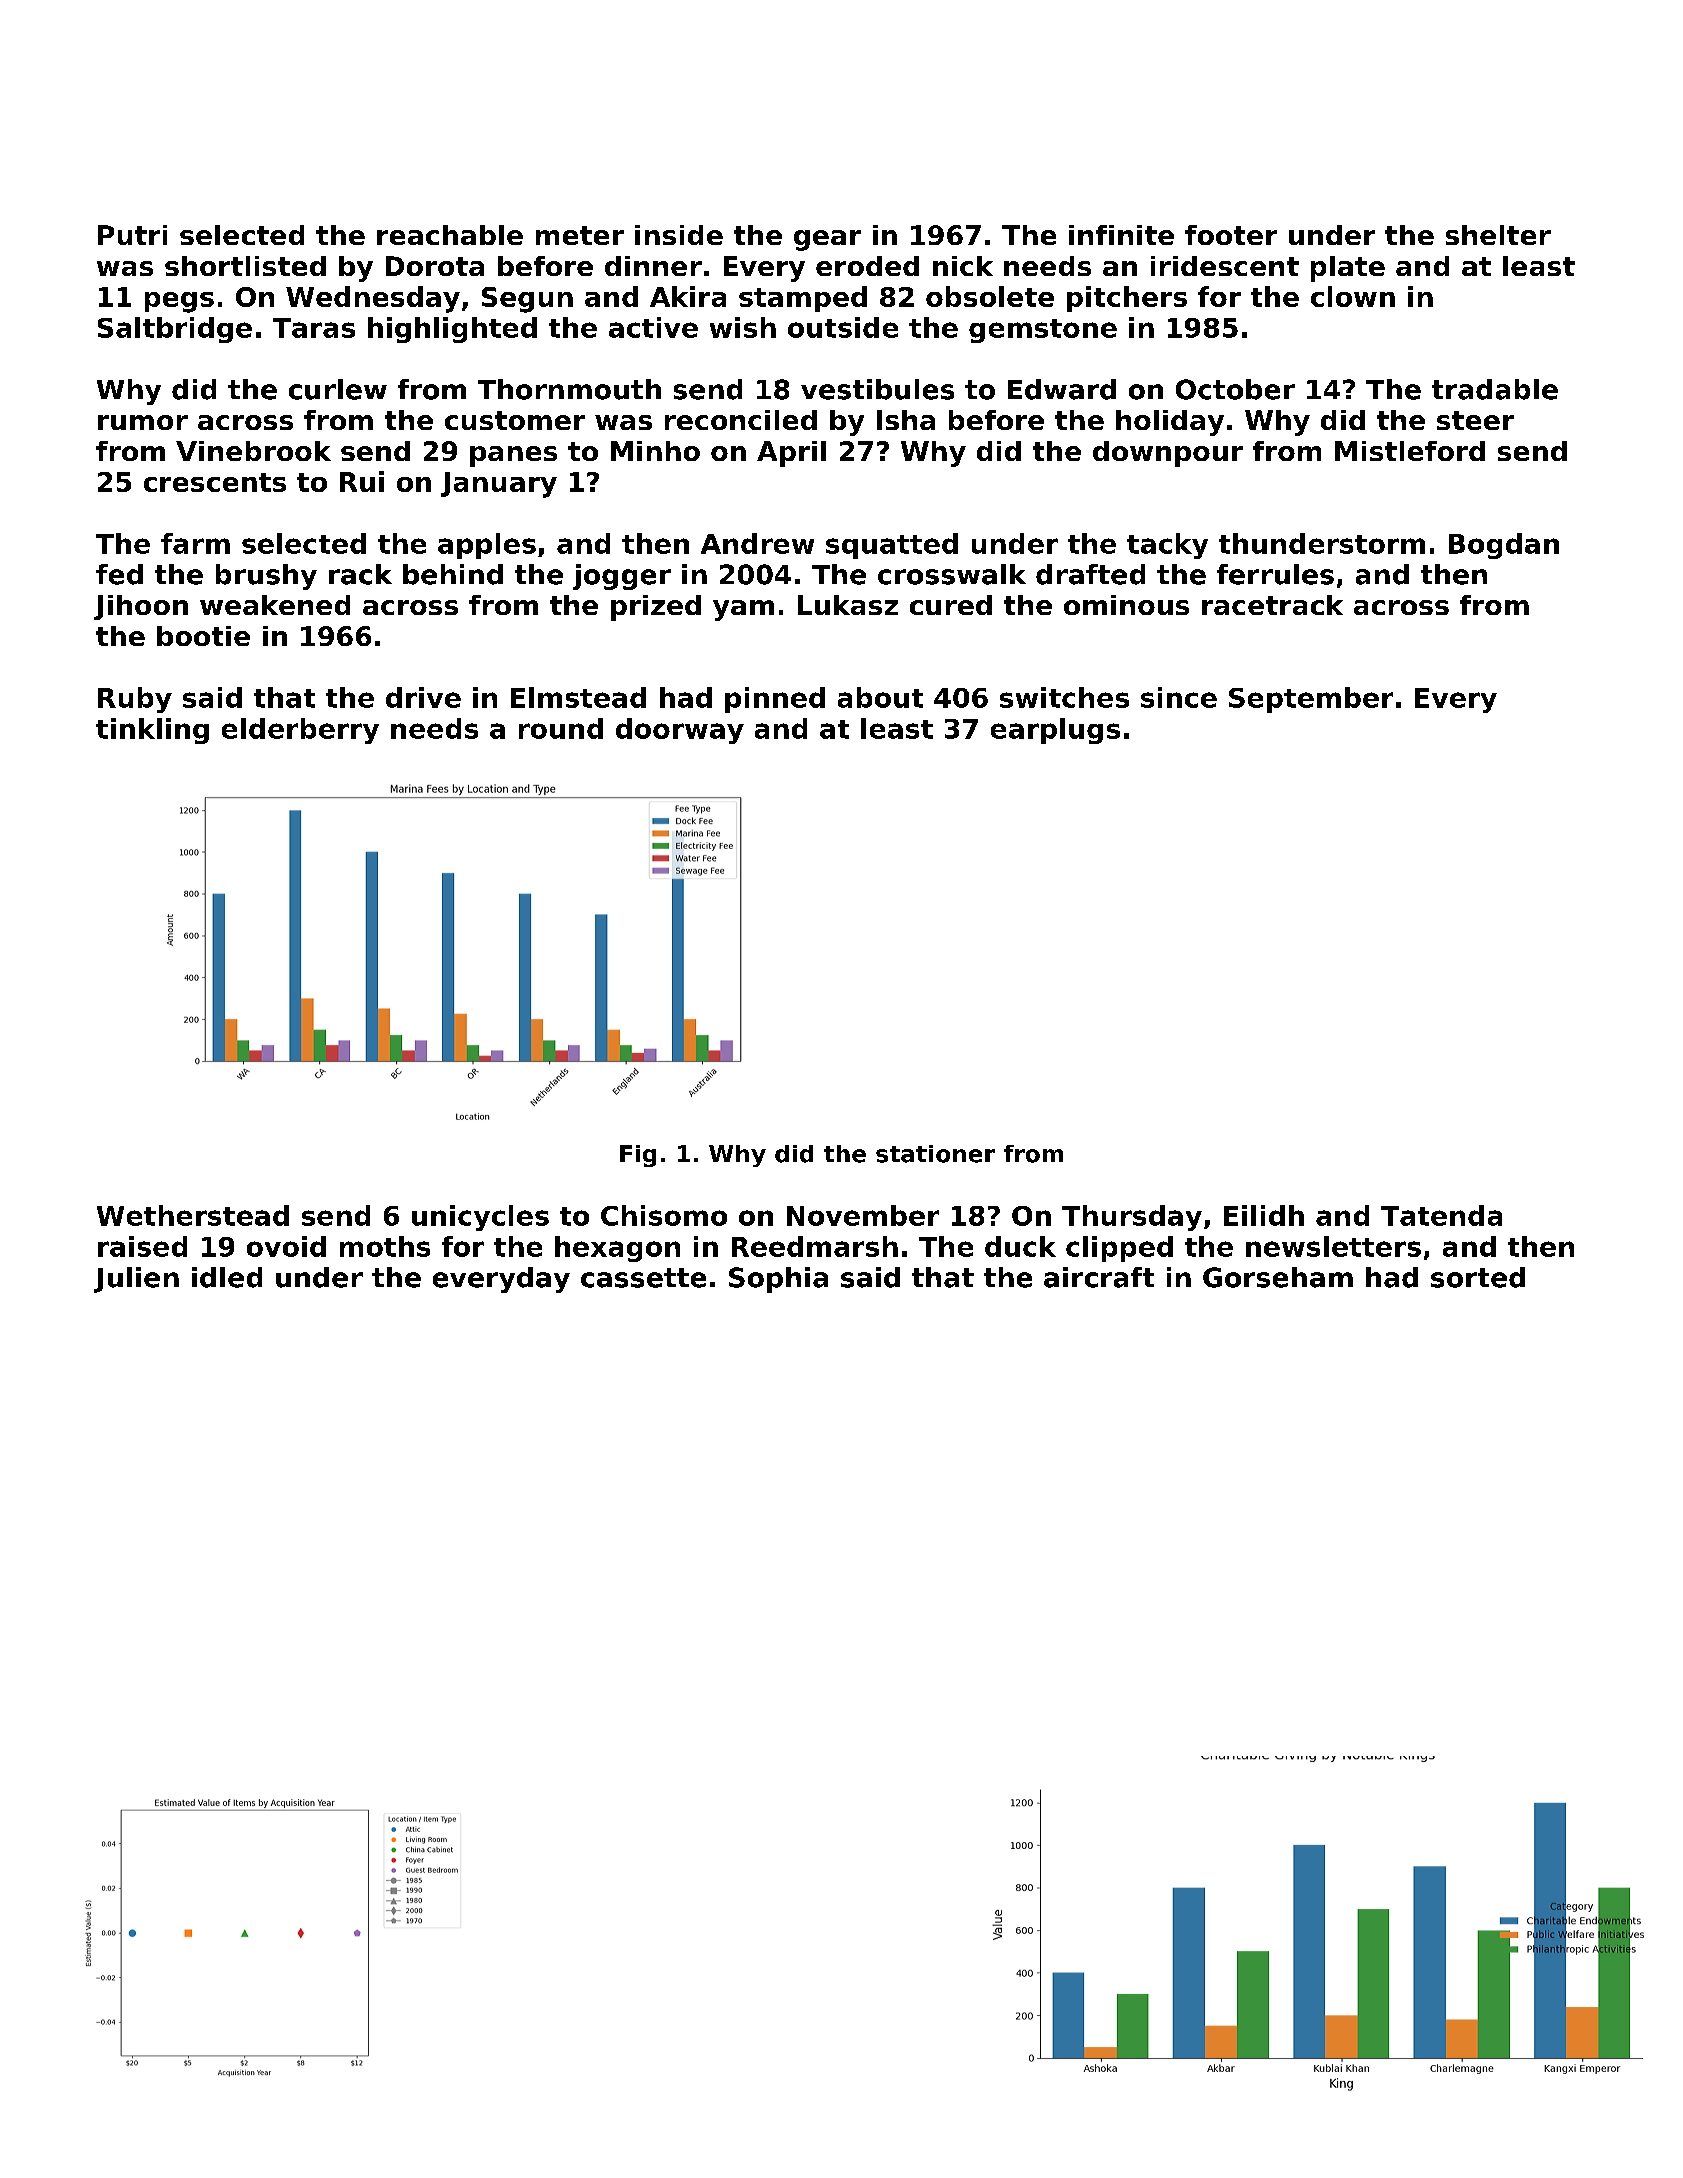 This screenshot has height=2178, width=1683. What do you see at coordinates (1498, 235) in the screenshot?
I see `shelter` at bounding box center [1498, 235].
